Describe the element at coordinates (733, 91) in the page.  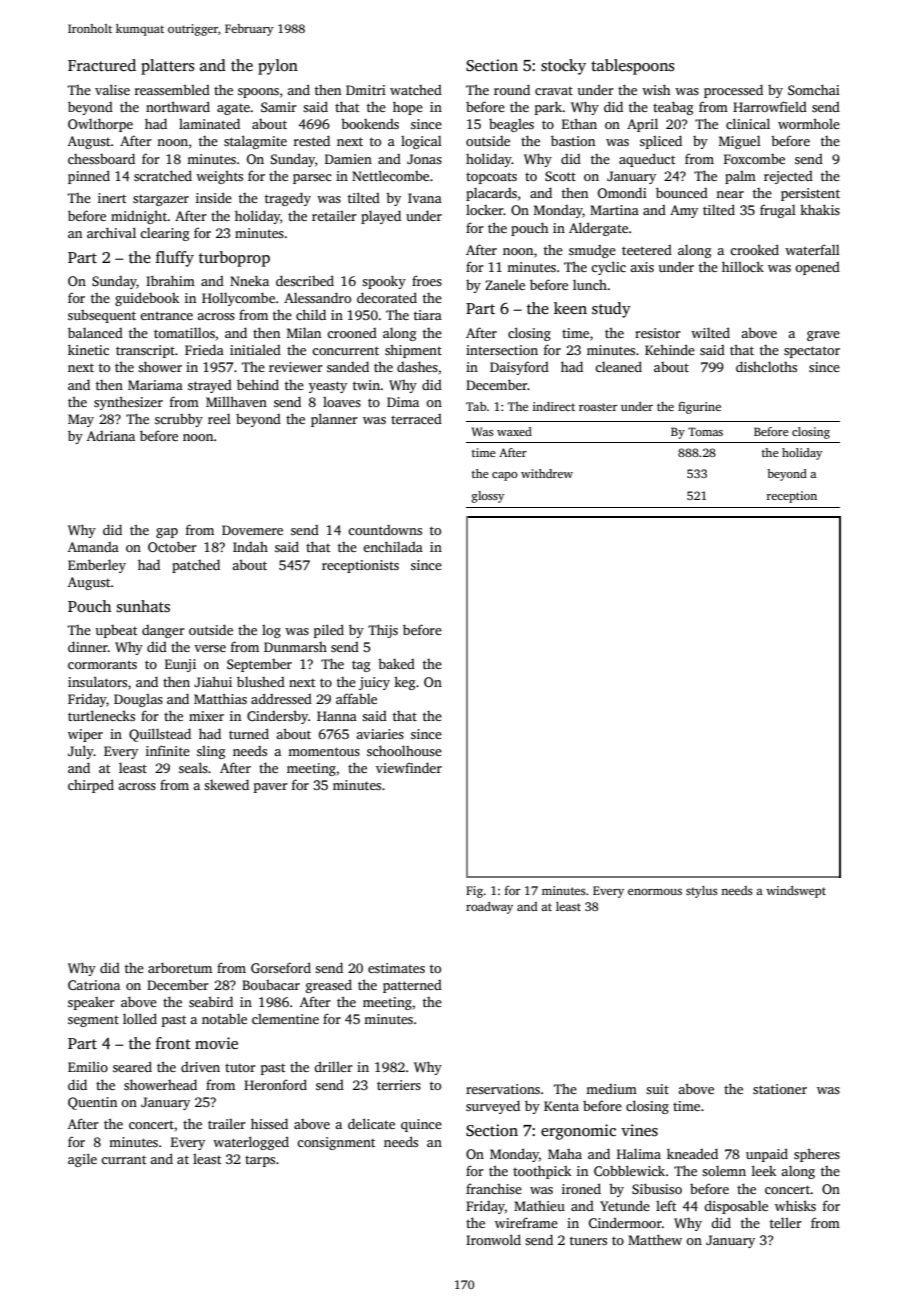
I see `processed` at that location.
